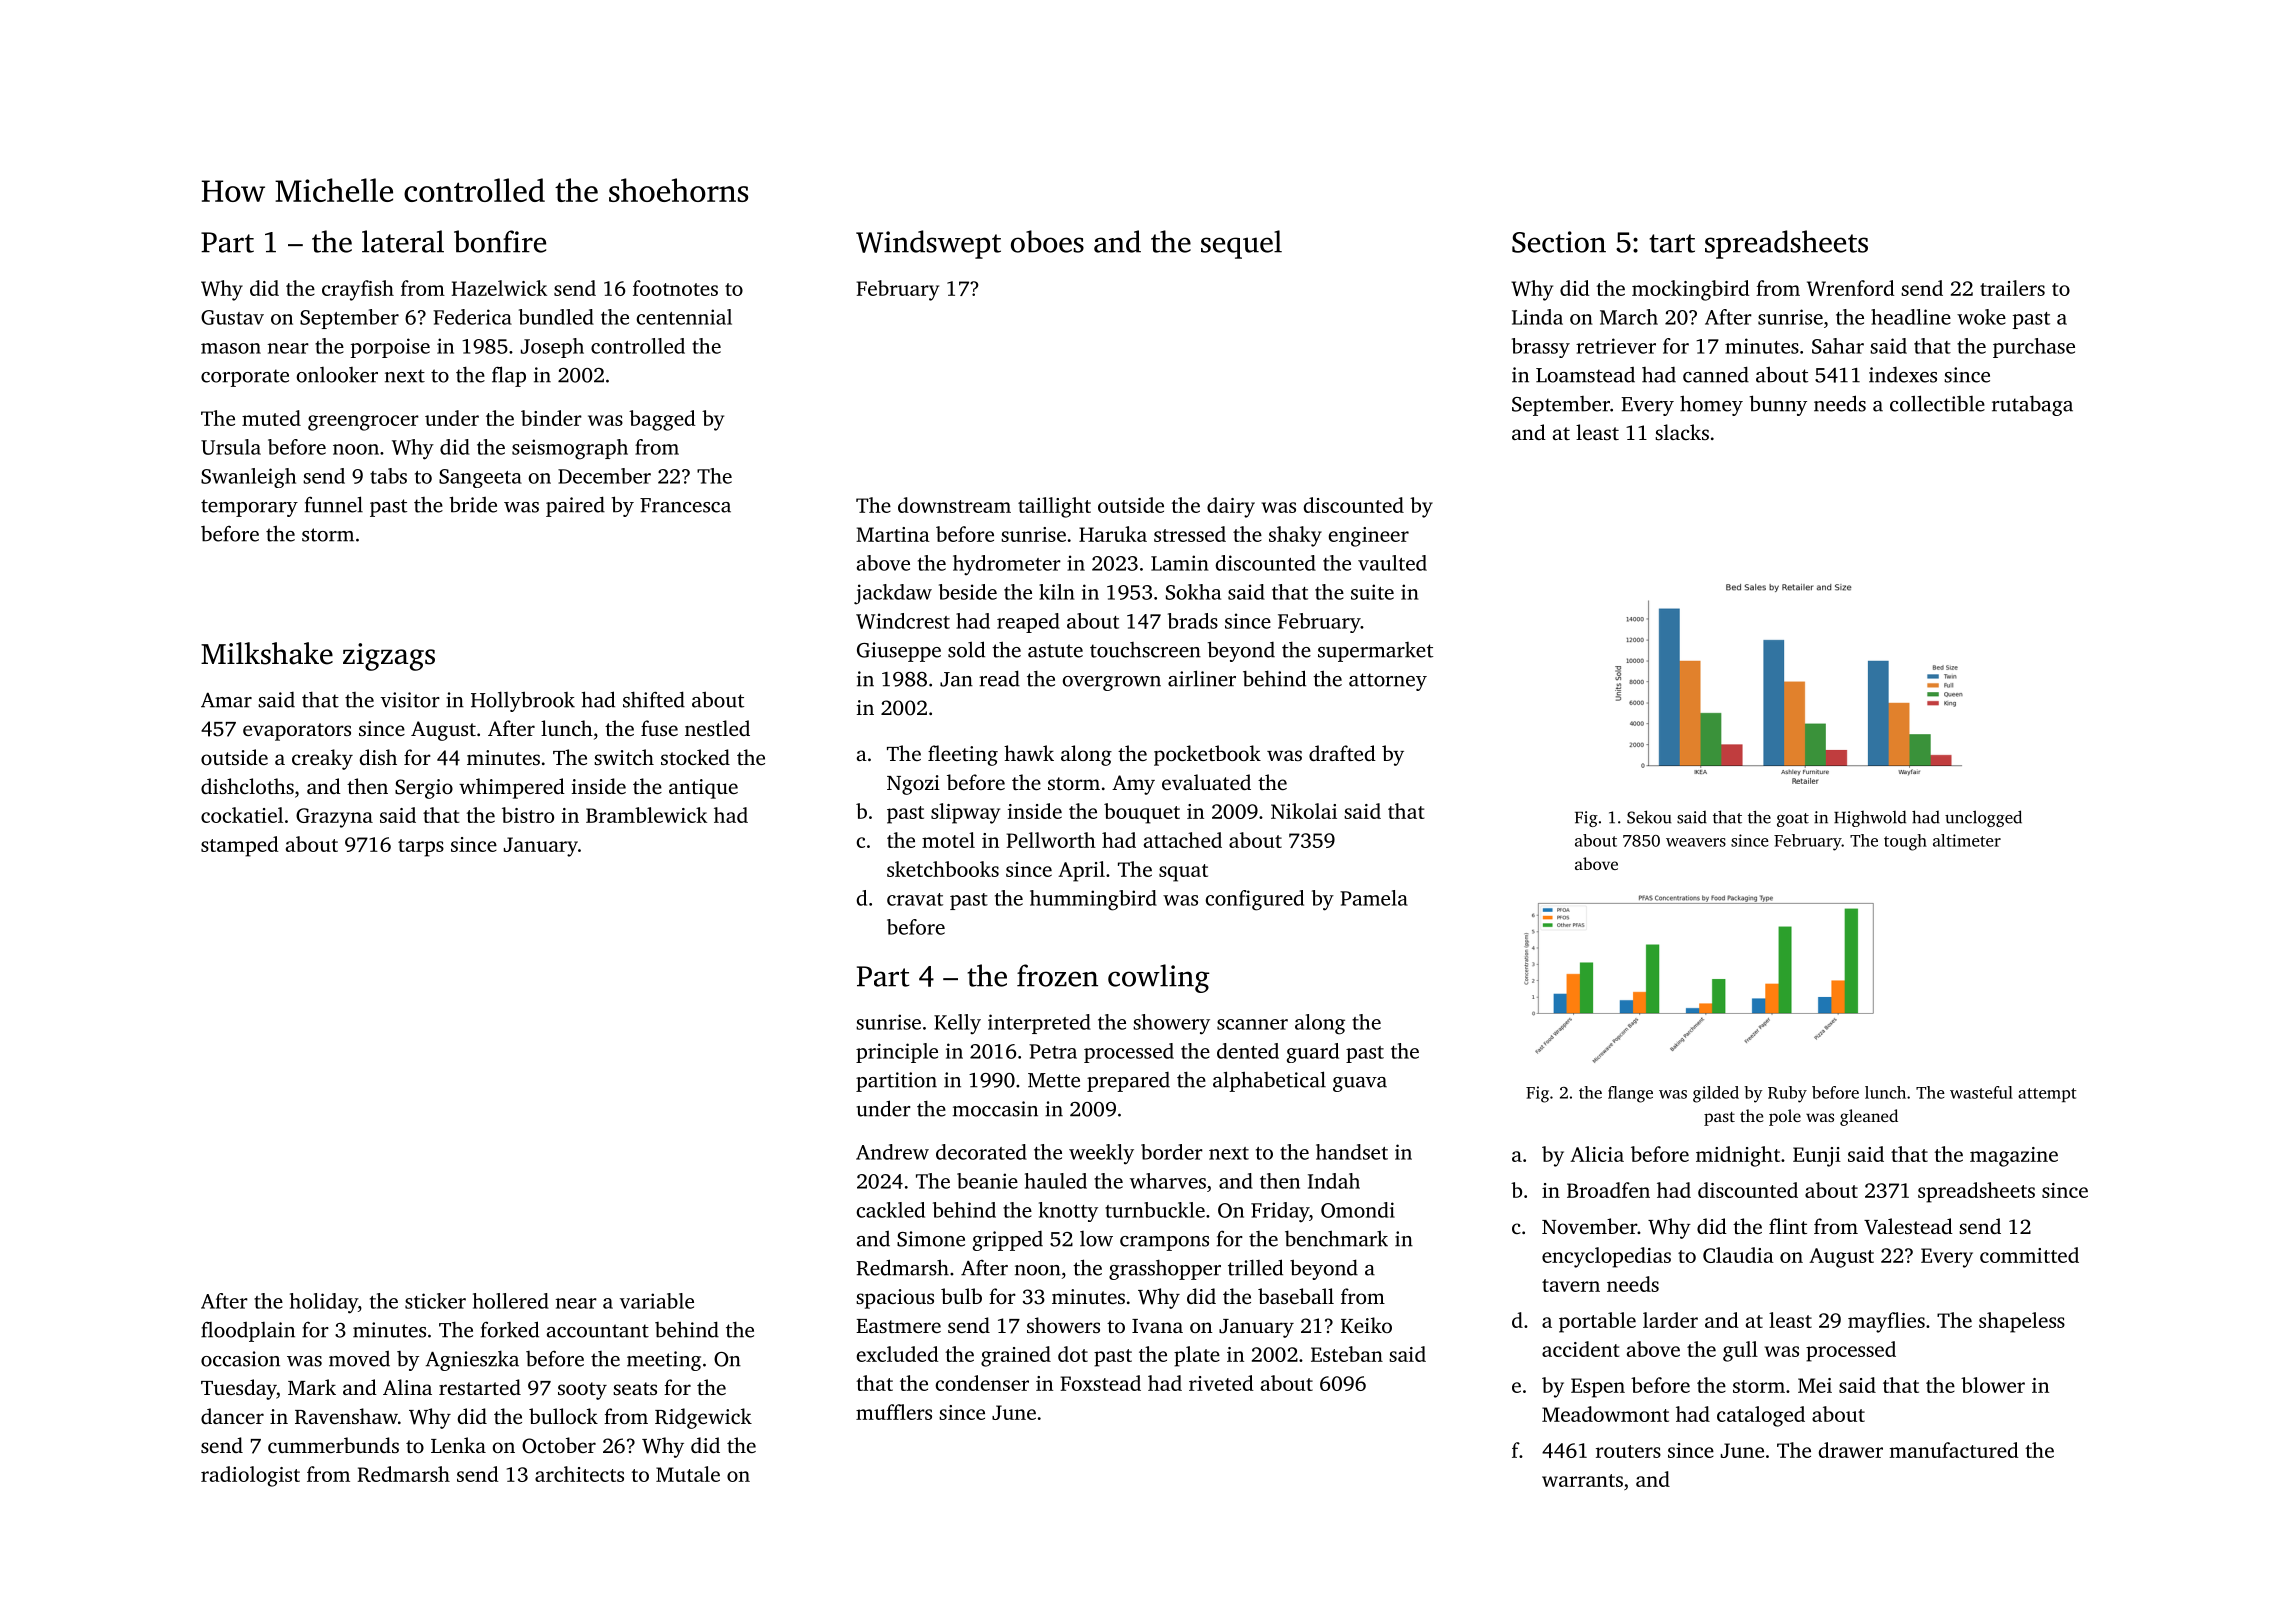  What do you see at coordinates (703, 1418) in the screenshot?
I see `Ridgewick` at bounding box center [703, 1418].
